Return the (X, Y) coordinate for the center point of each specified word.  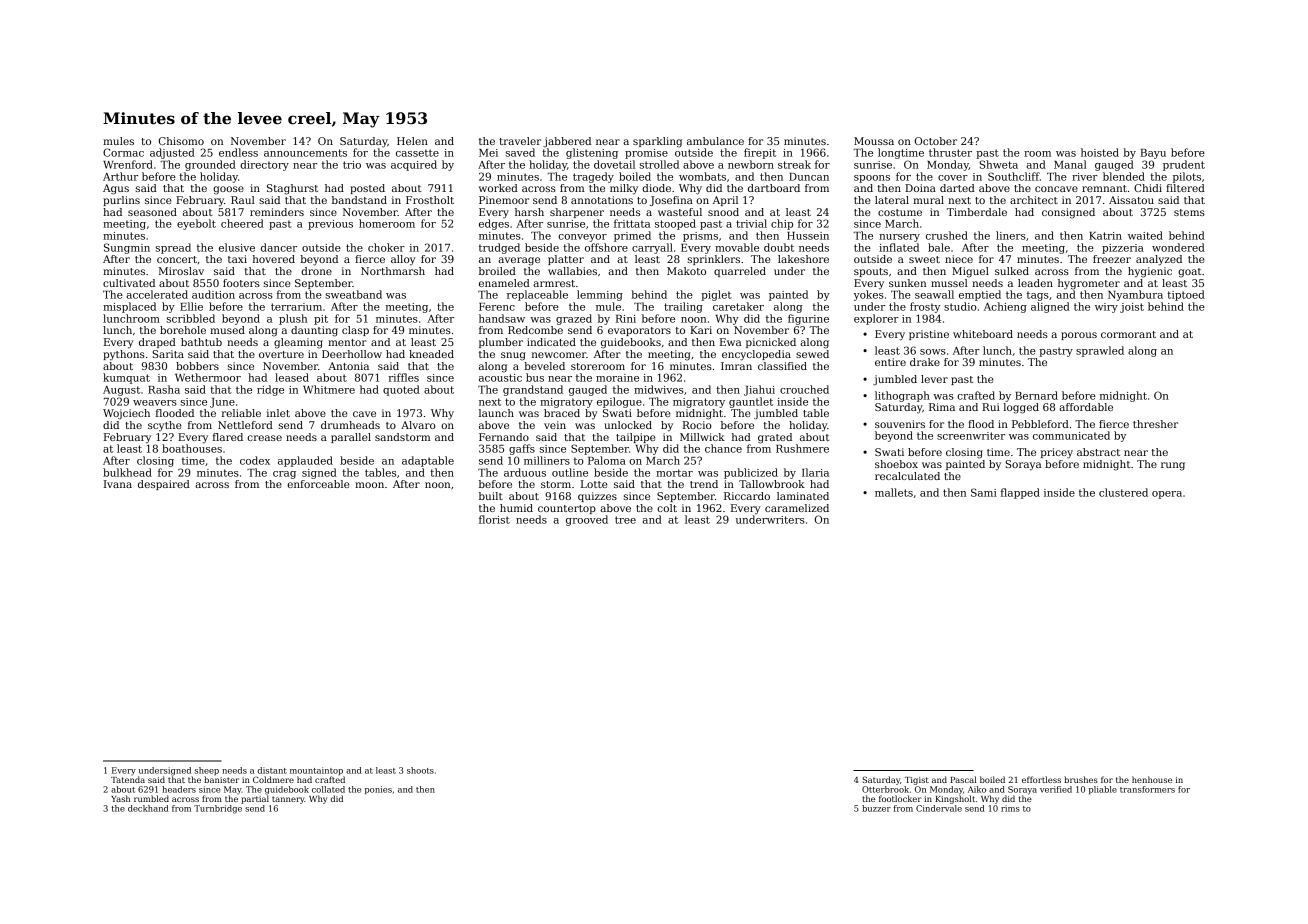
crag (284, 475)
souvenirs (900, 424)
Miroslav (181, 271)
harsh (529, 212)
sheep (207, 771)
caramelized (797, 508)
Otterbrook (885, 789)
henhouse (1152, 779)
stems (1189, 212)
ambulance (715, 141)
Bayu (1153, 154)
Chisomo (181, 141)
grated (775, 438)
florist (494, 519)
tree (625, 520)
